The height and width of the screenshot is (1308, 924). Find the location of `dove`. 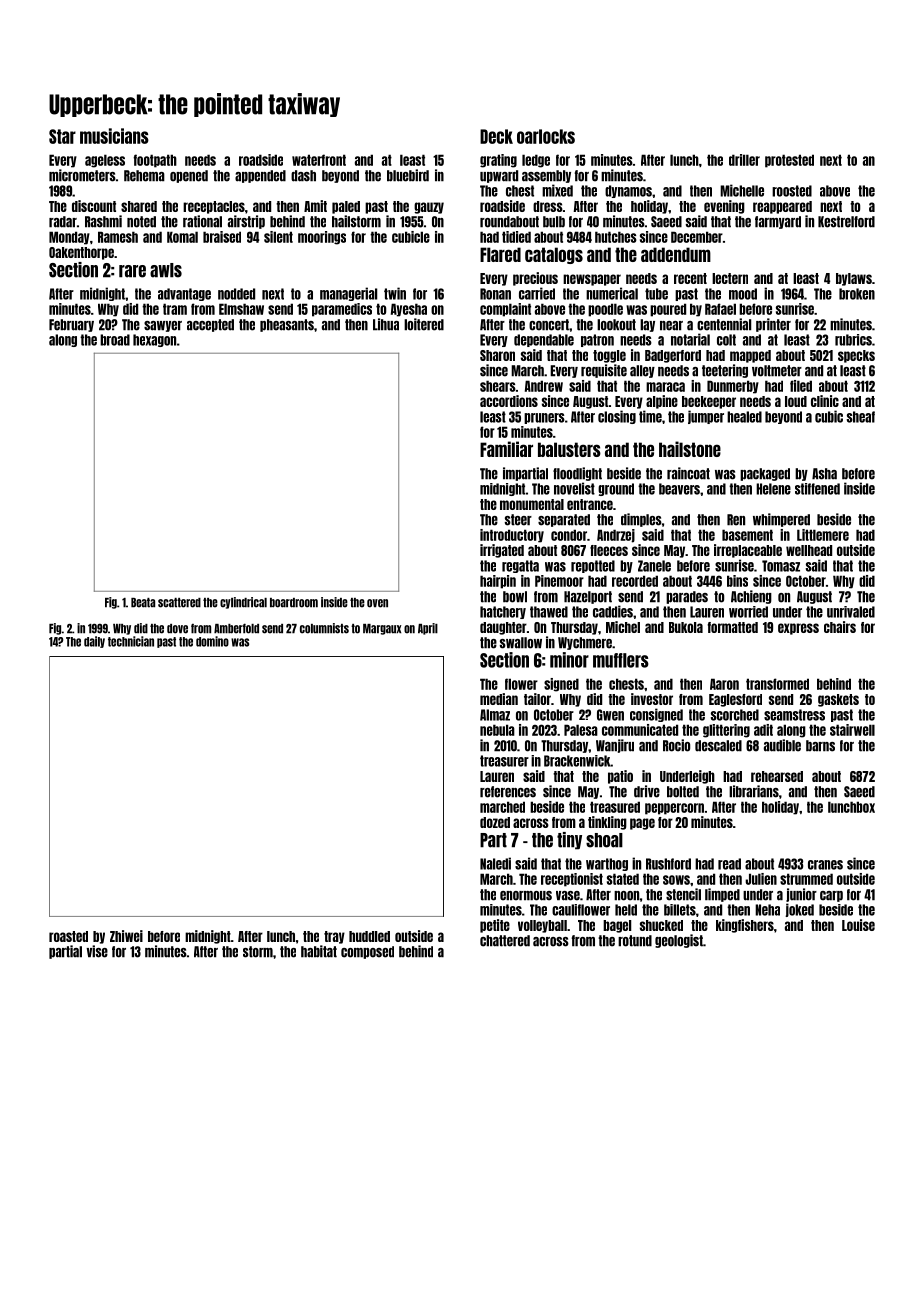

dove is located at coordinates (177, 629).
